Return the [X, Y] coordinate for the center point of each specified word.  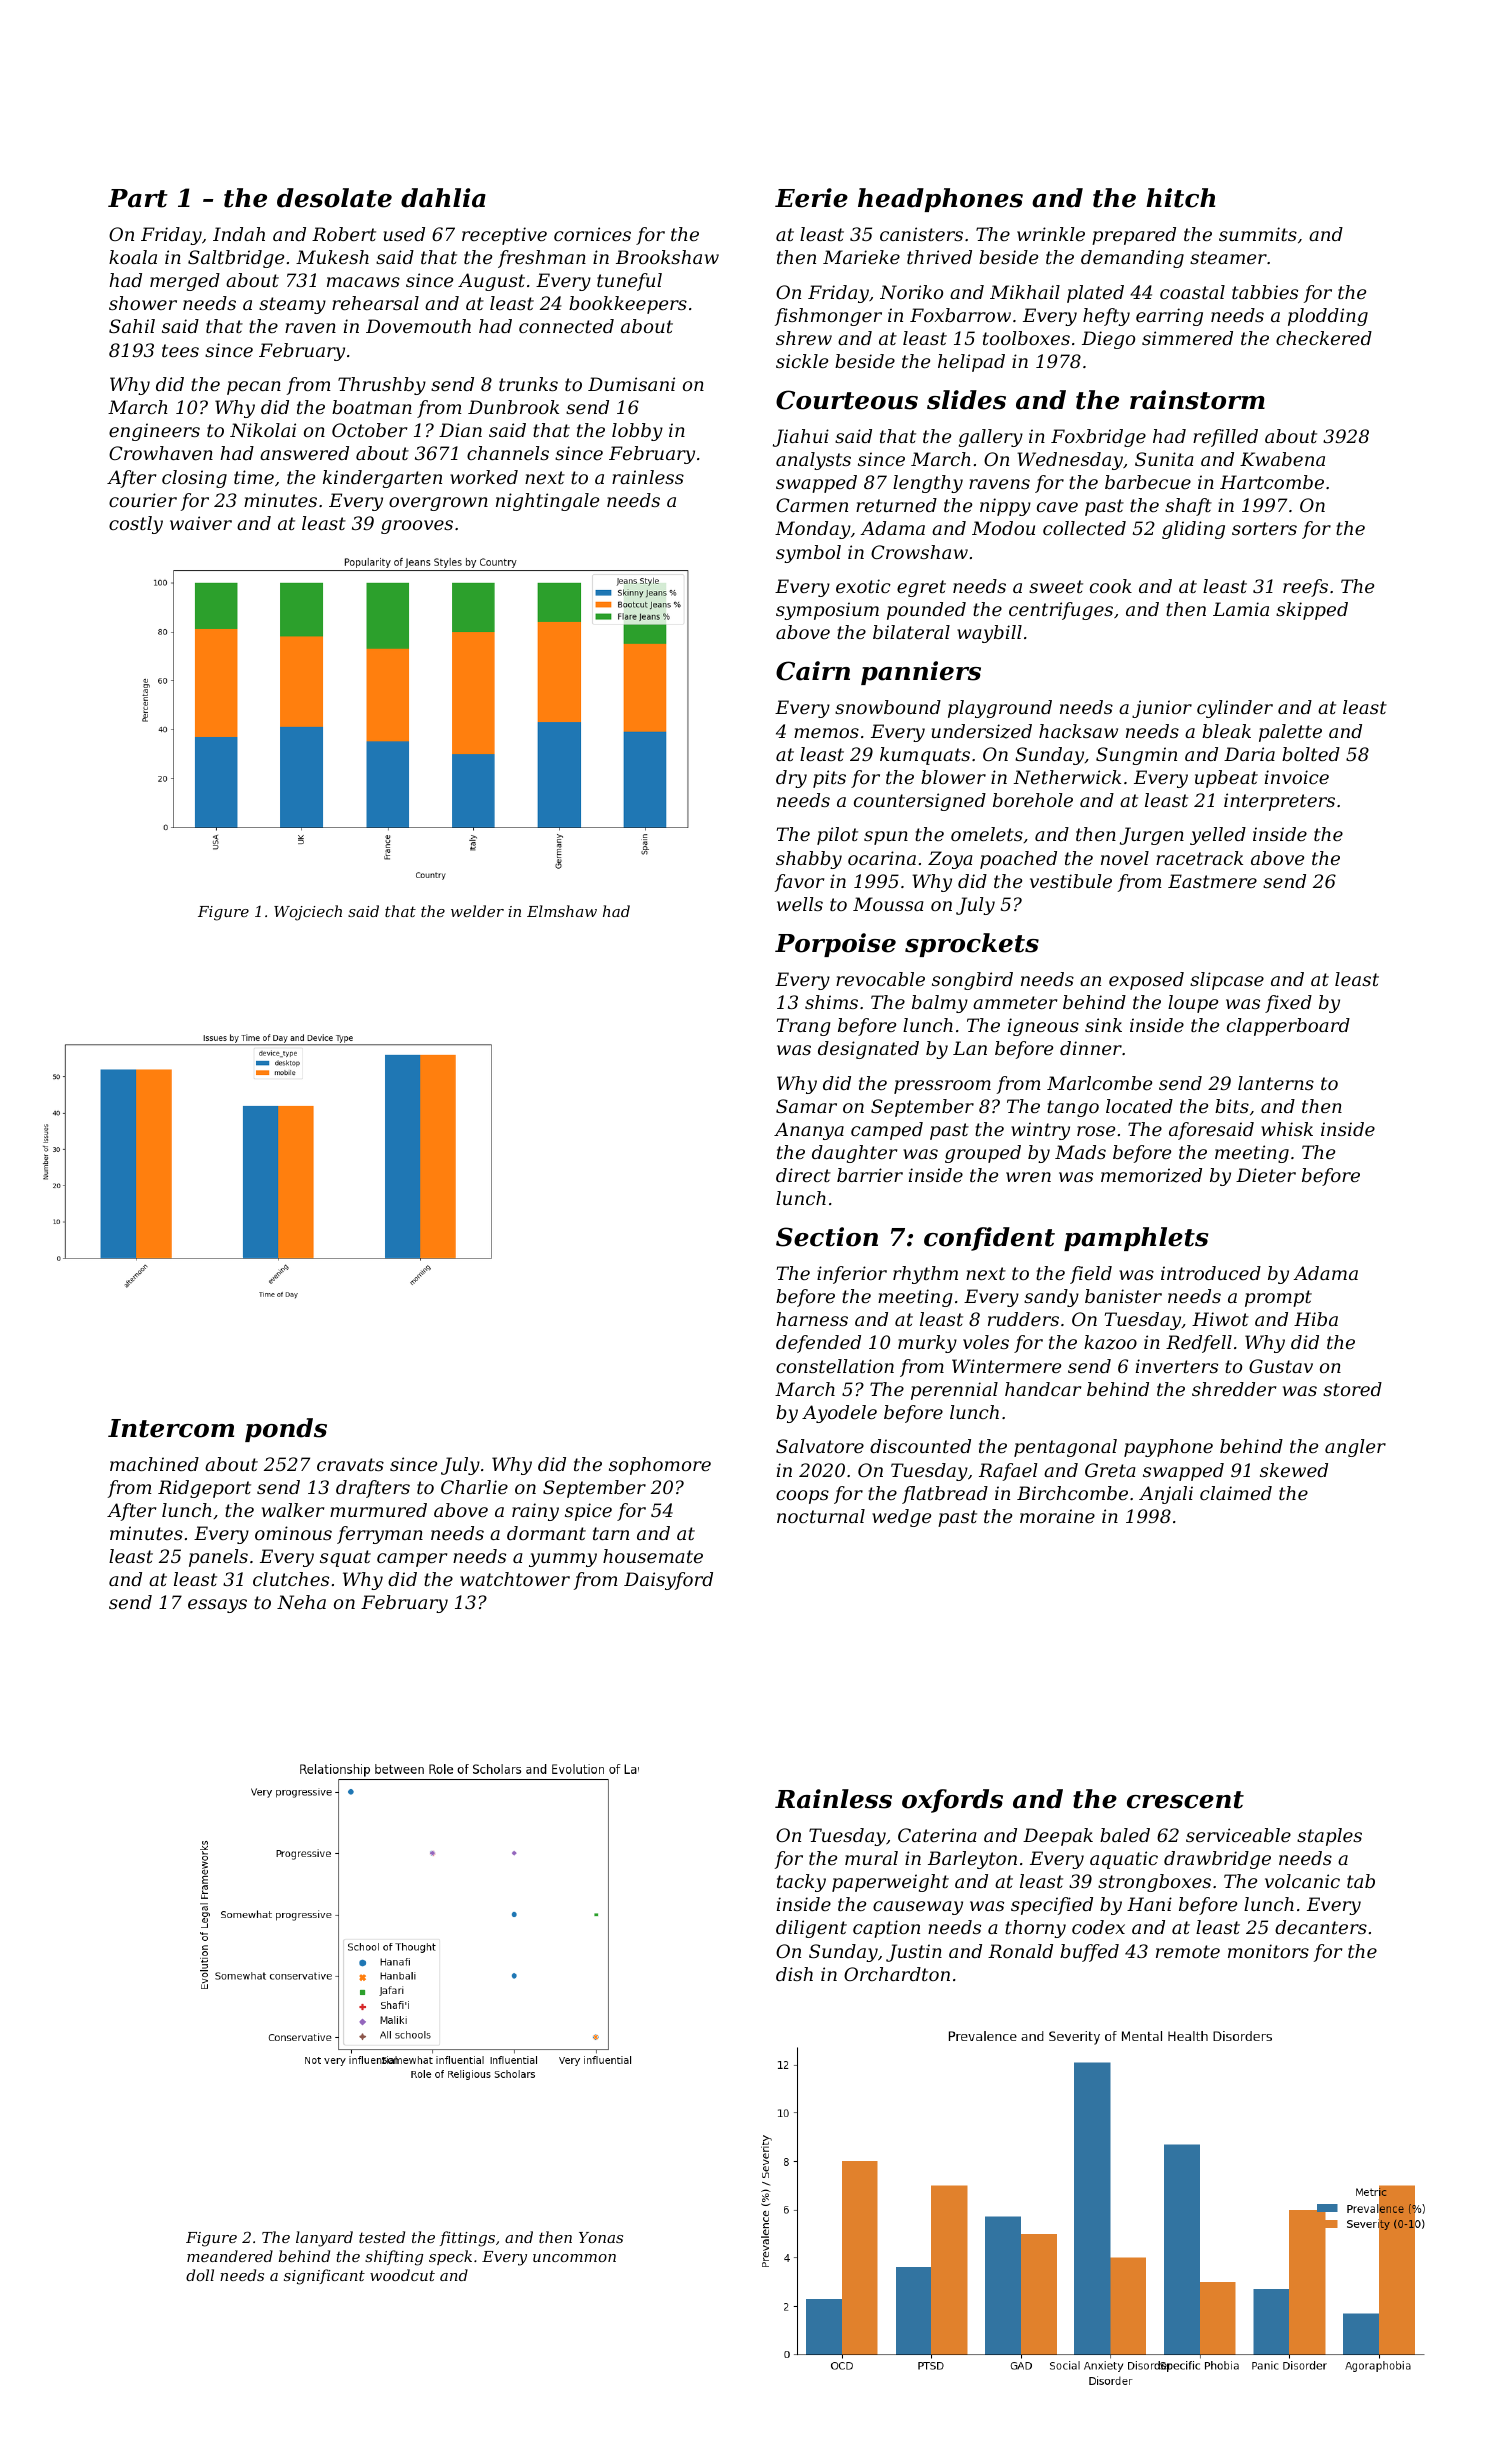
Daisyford [668, 1581]
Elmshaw [562, 911]
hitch [1180, 198]
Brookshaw [667, 257]
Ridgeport [204, 1489]
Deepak [1058, 1837]
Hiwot [1220, 1319]
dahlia [443, 198]
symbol [808, 554]
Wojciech [308, 913]
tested [382, 2237]
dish [794, 1974]
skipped [1312, 611]
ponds [286, 1430]
